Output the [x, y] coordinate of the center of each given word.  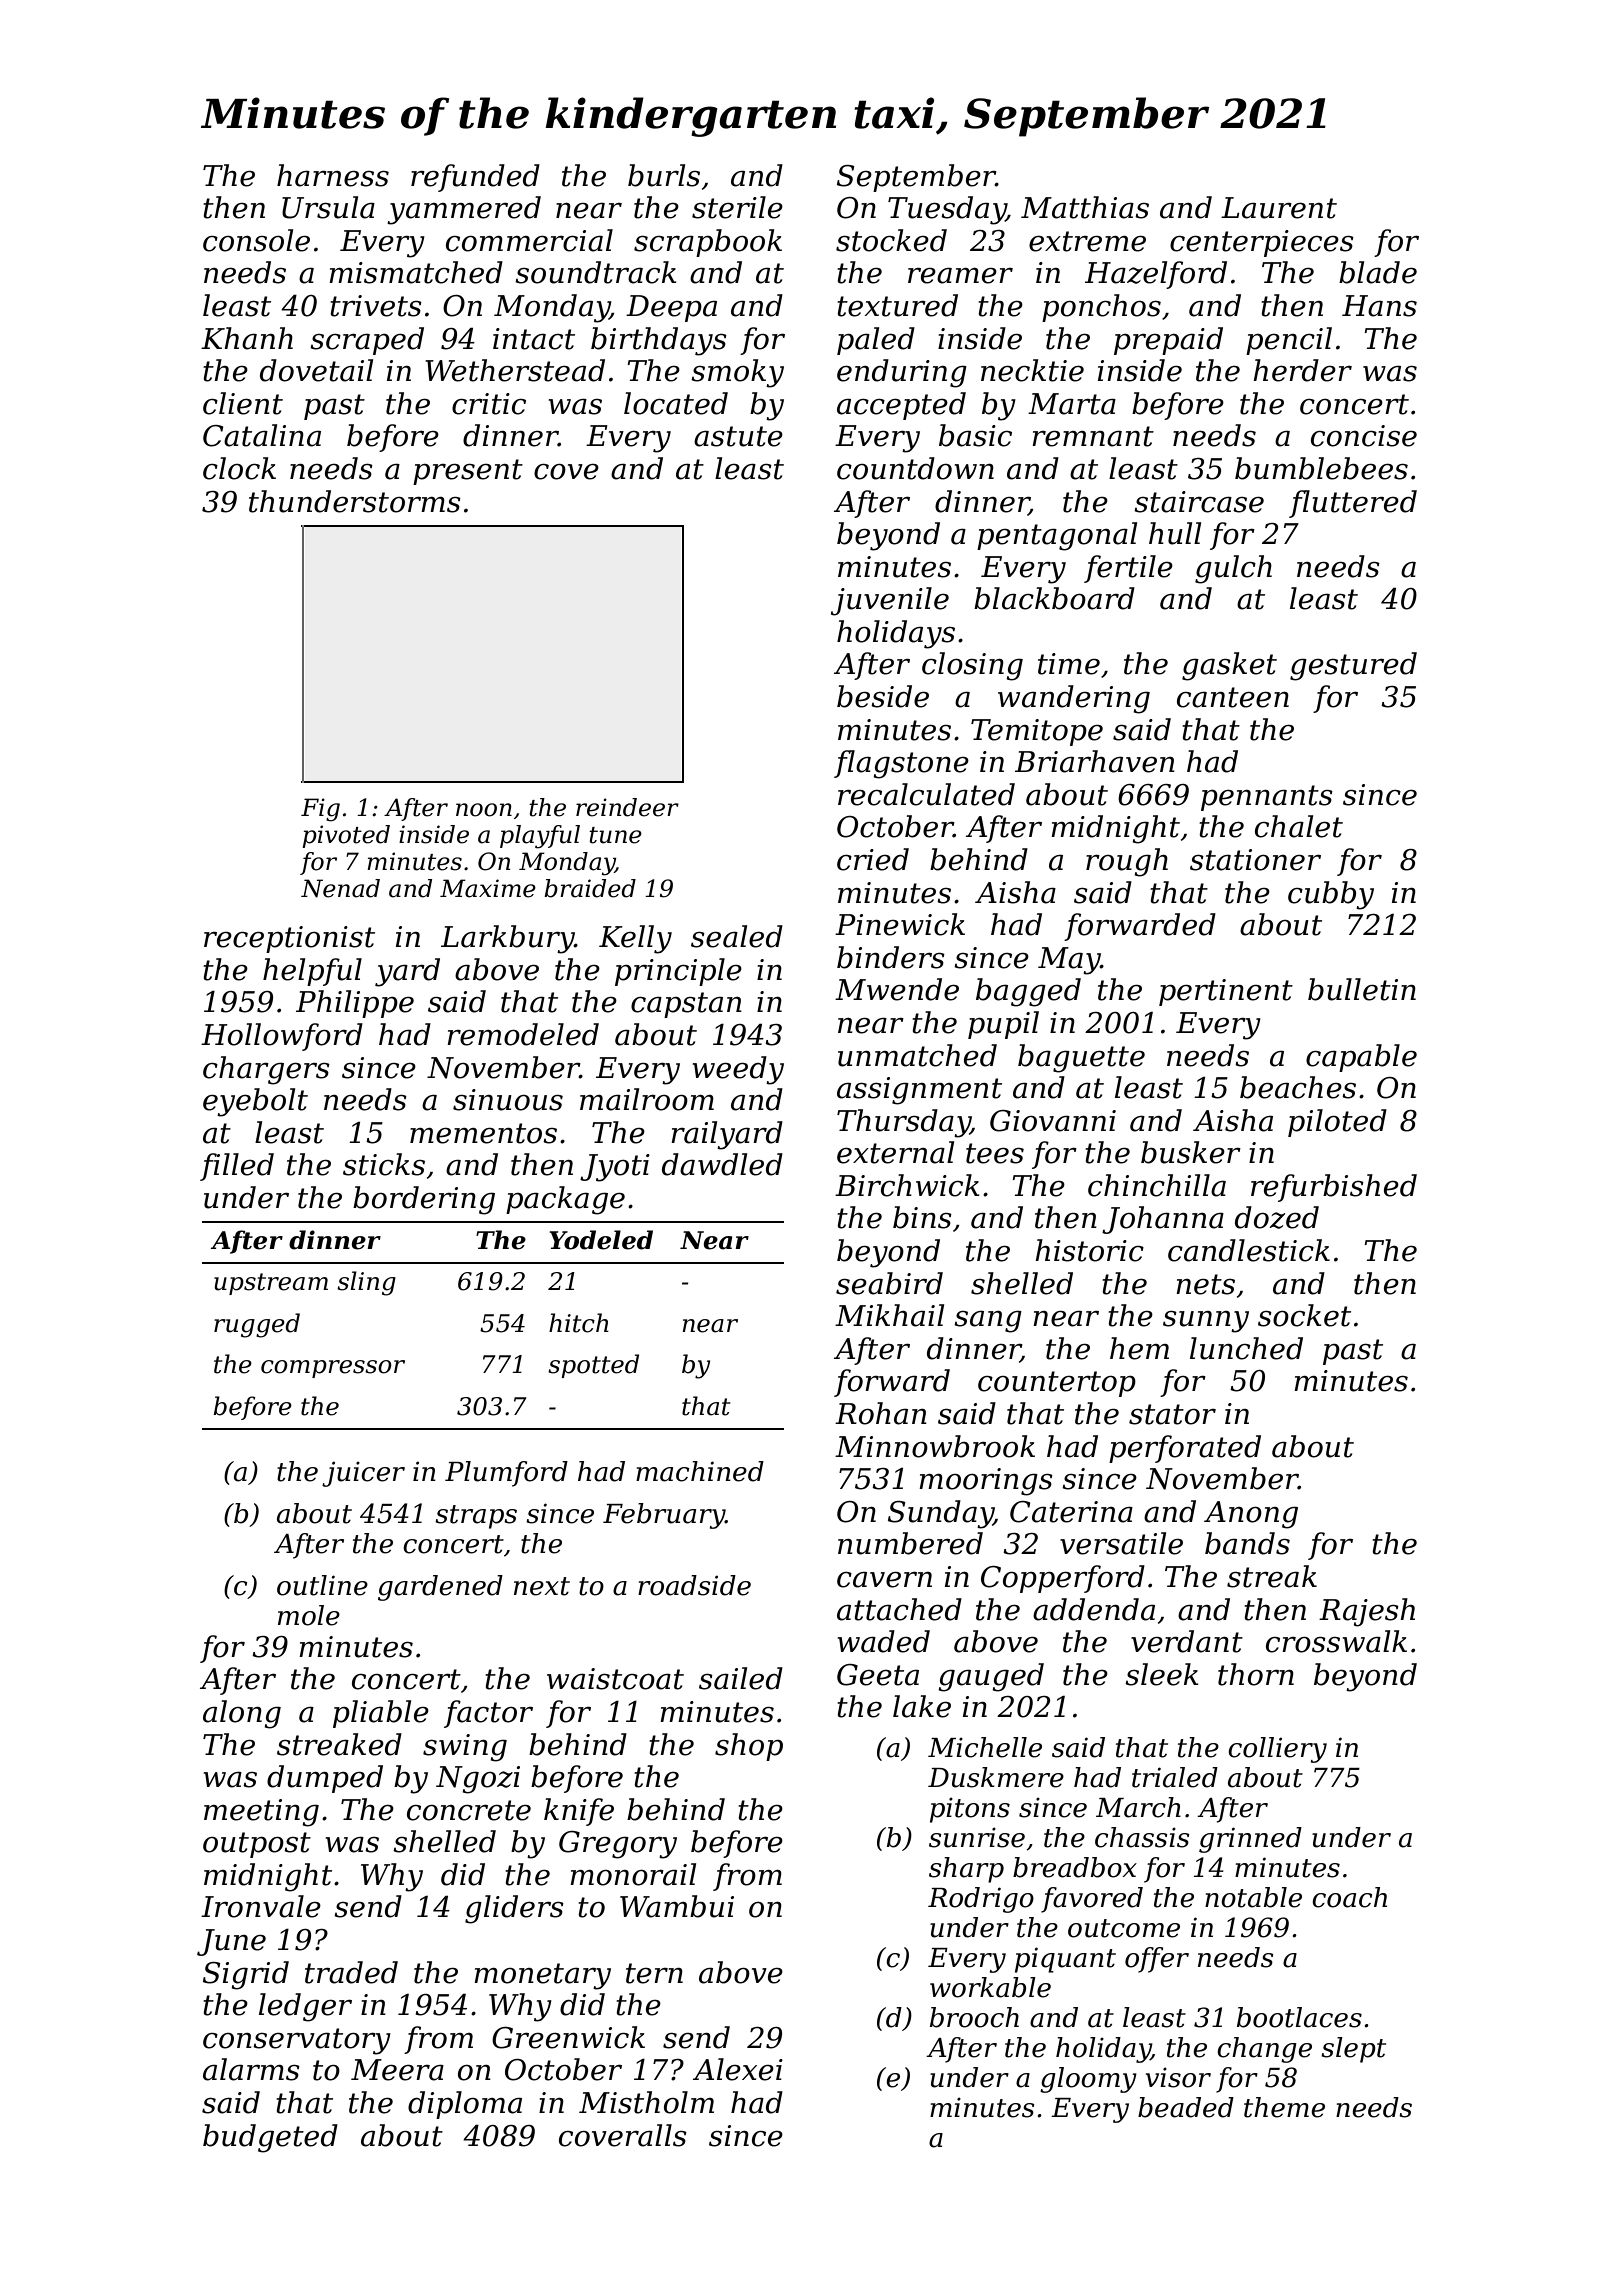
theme [1284, 2107]
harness [333, 175]
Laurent [1279, 208]
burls [664, 175]
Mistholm [646, 2102]
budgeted [270, 2138]
